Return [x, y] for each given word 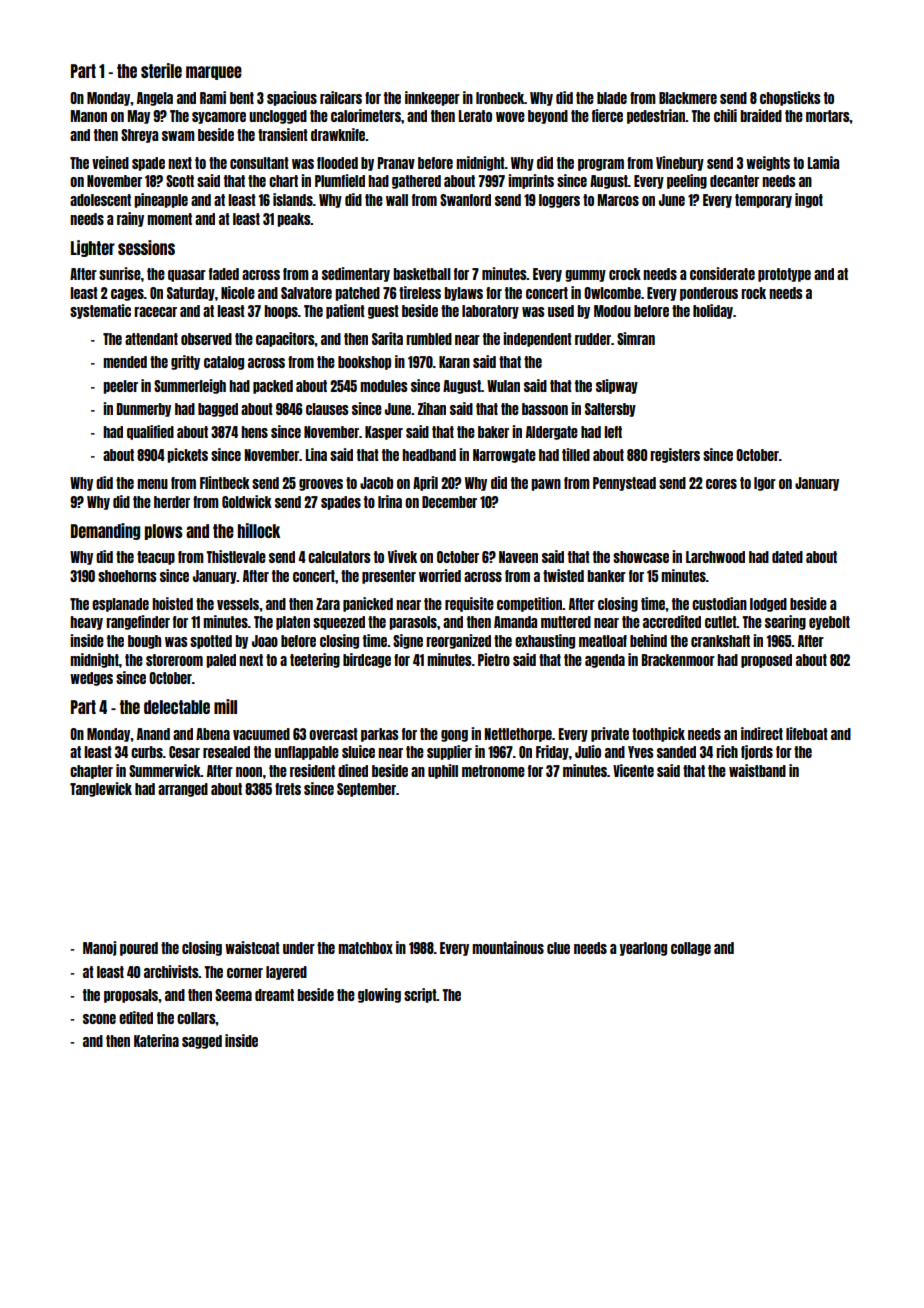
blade [612, 98]
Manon [89, 116]
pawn [546, 485]
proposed [766, 661]
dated [787, 557]
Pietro [494, 659]
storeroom [174, 660]
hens [254, 432]
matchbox [365, 948]
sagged [202, 1042]
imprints [531, 181]
